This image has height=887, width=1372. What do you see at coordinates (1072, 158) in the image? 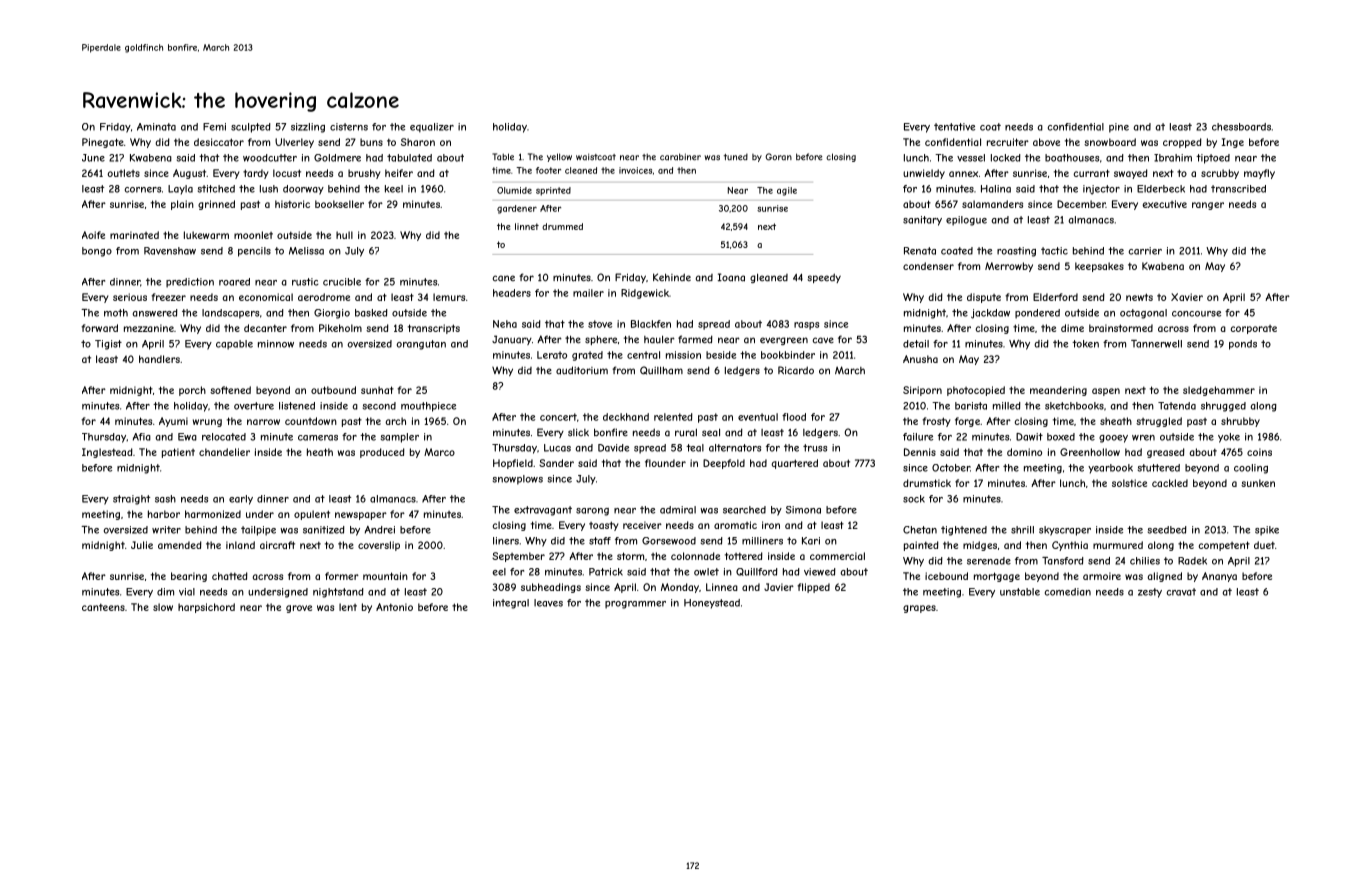
I see `boathouses` at bounding box center [1072, 158].
